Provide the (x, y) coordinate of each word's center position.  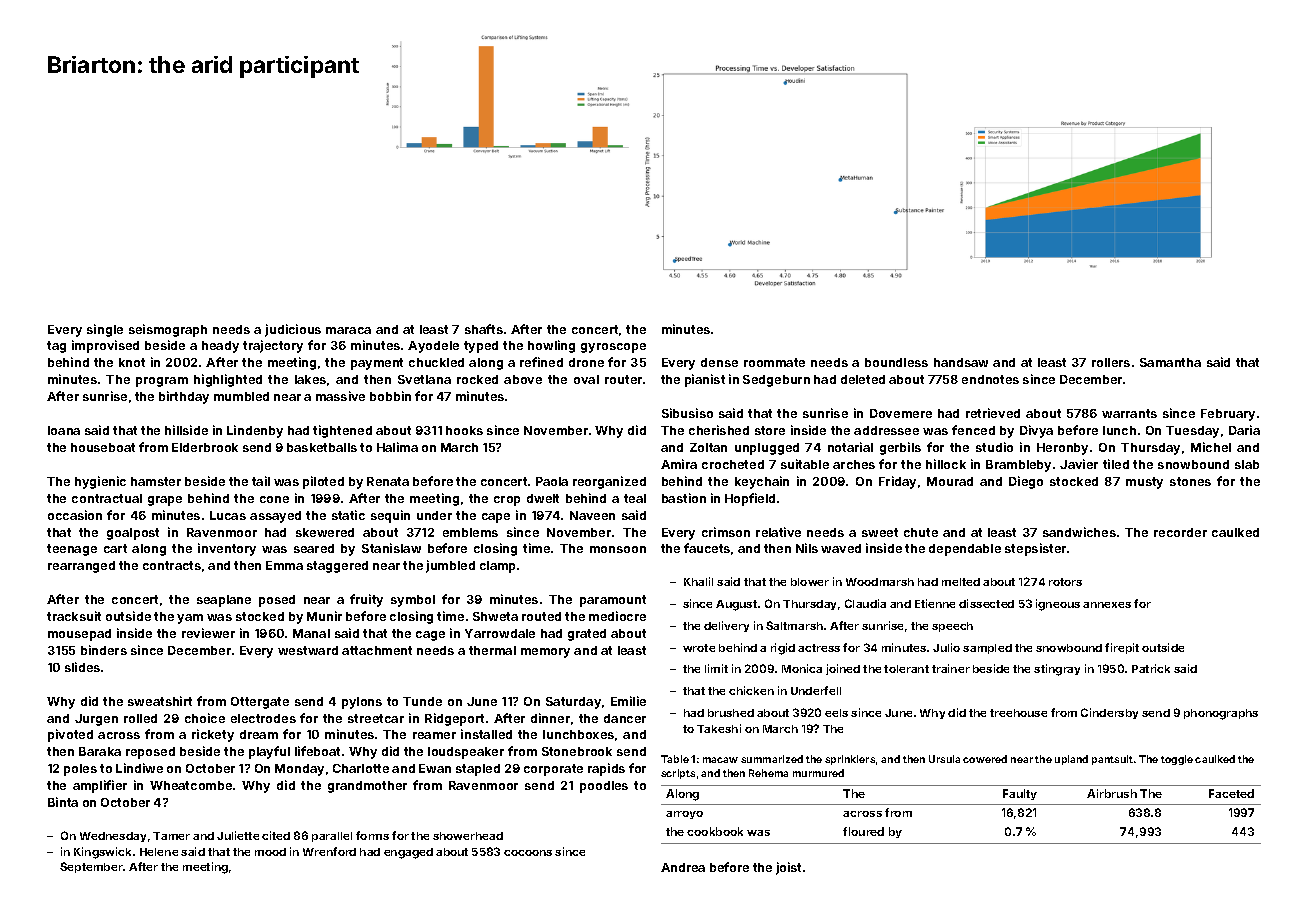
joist (788, 868)
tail (261, 481)
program (162, 382)
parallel (332, 837)
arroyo (684, 815)
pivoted (70, 735)
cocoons (528, 853)
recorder (1180, 532)
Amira (679, 464)
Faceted (1231, 793)
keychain (762, 482)
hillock (946, 464)
